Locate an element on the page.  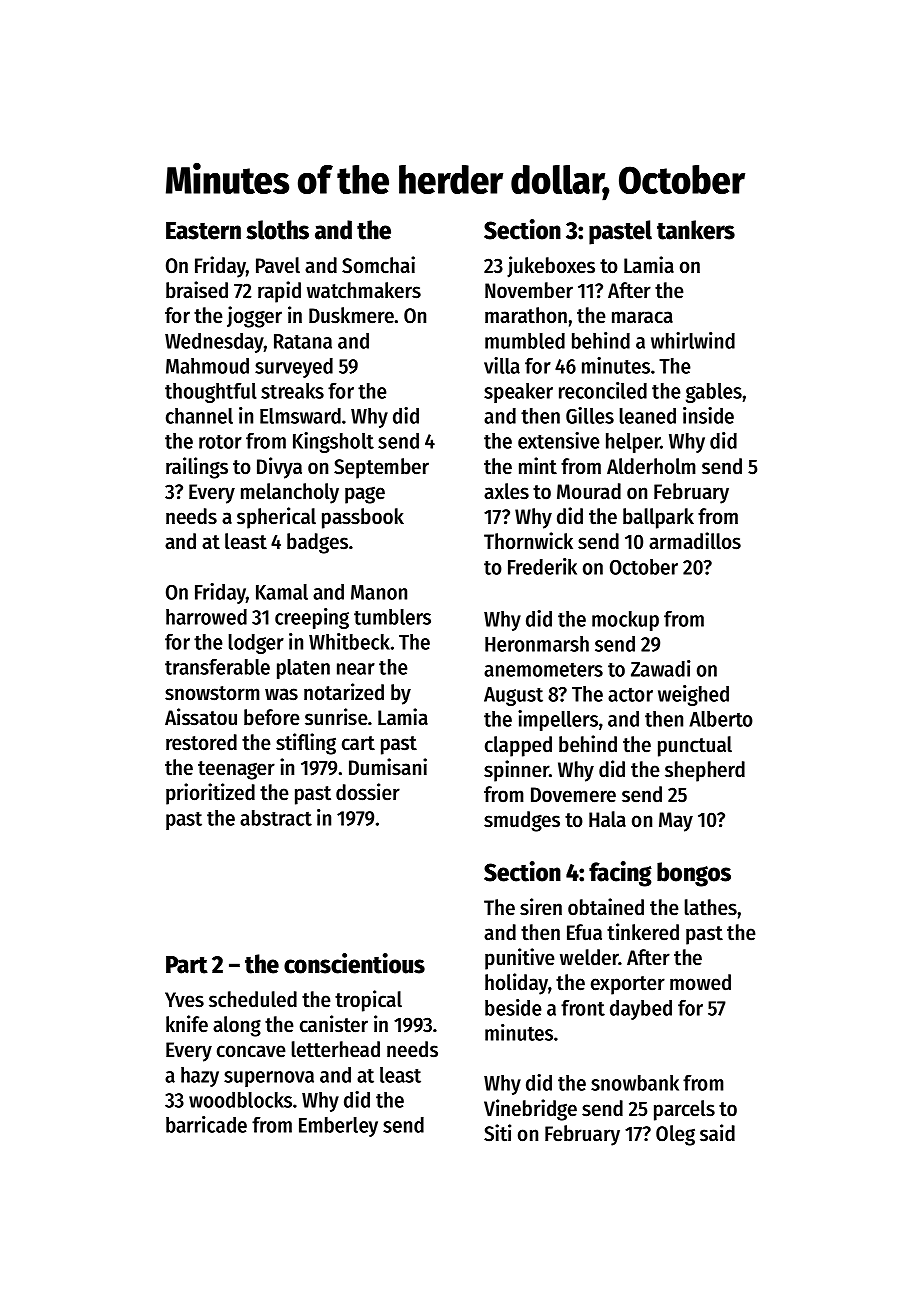
watchmakers is located at coordinates (364, 290).
